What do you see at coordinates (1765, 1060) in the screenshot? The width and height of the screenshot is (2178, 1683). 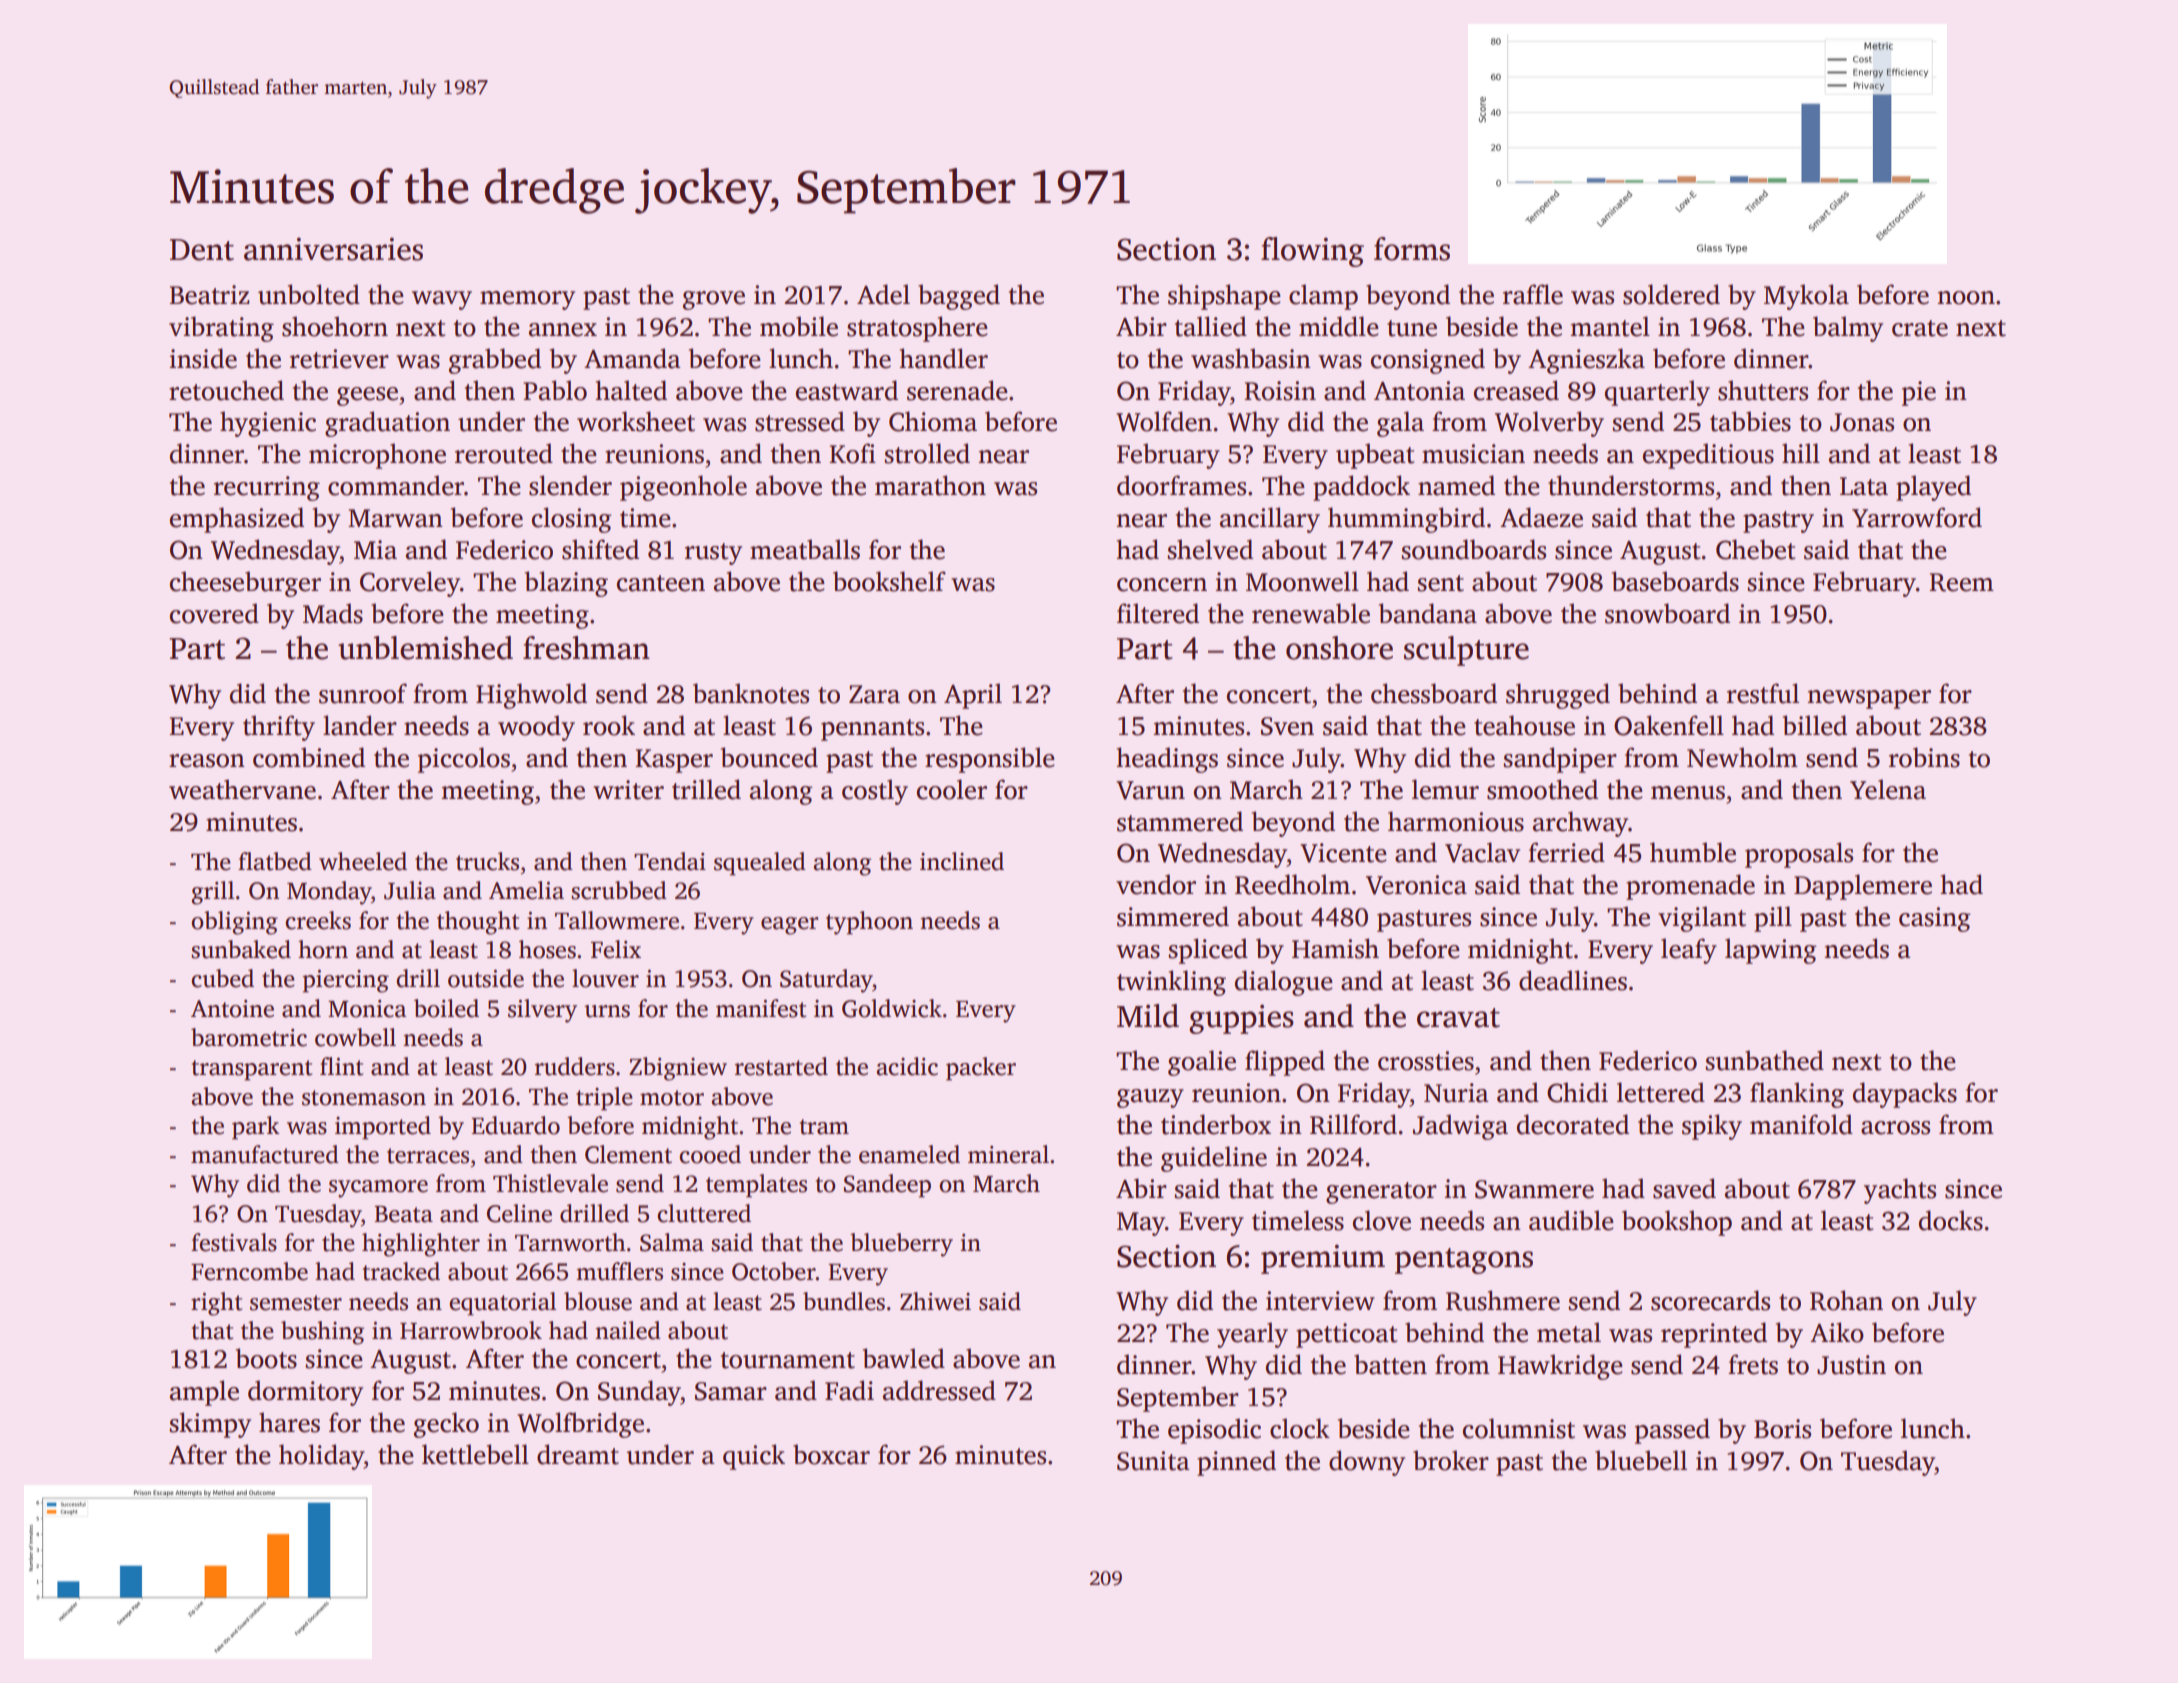 I see `sunbathed` at bounding box center [1765, 1060].
